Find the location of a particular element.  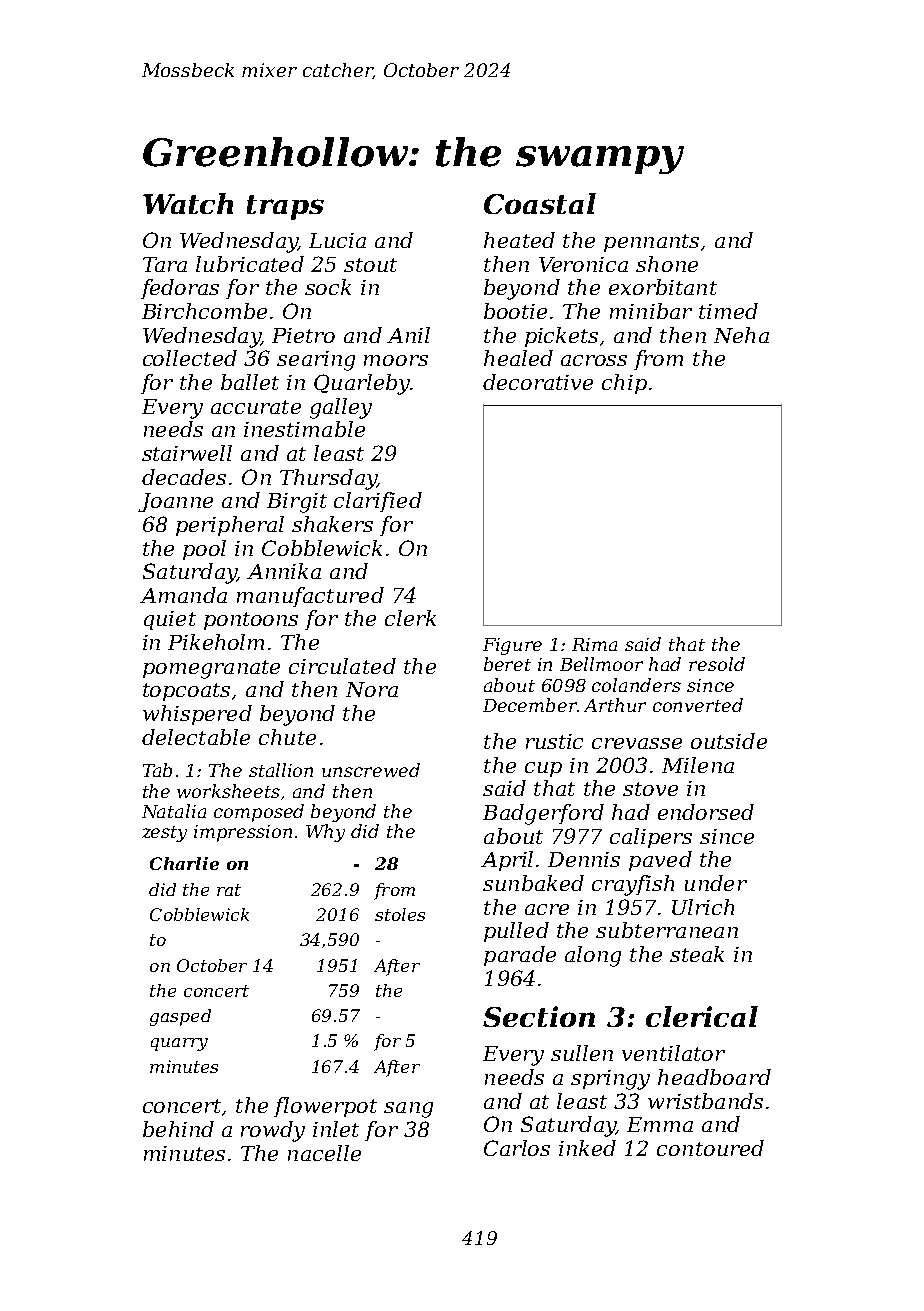

Neha is located at coordinates (741, 335).
